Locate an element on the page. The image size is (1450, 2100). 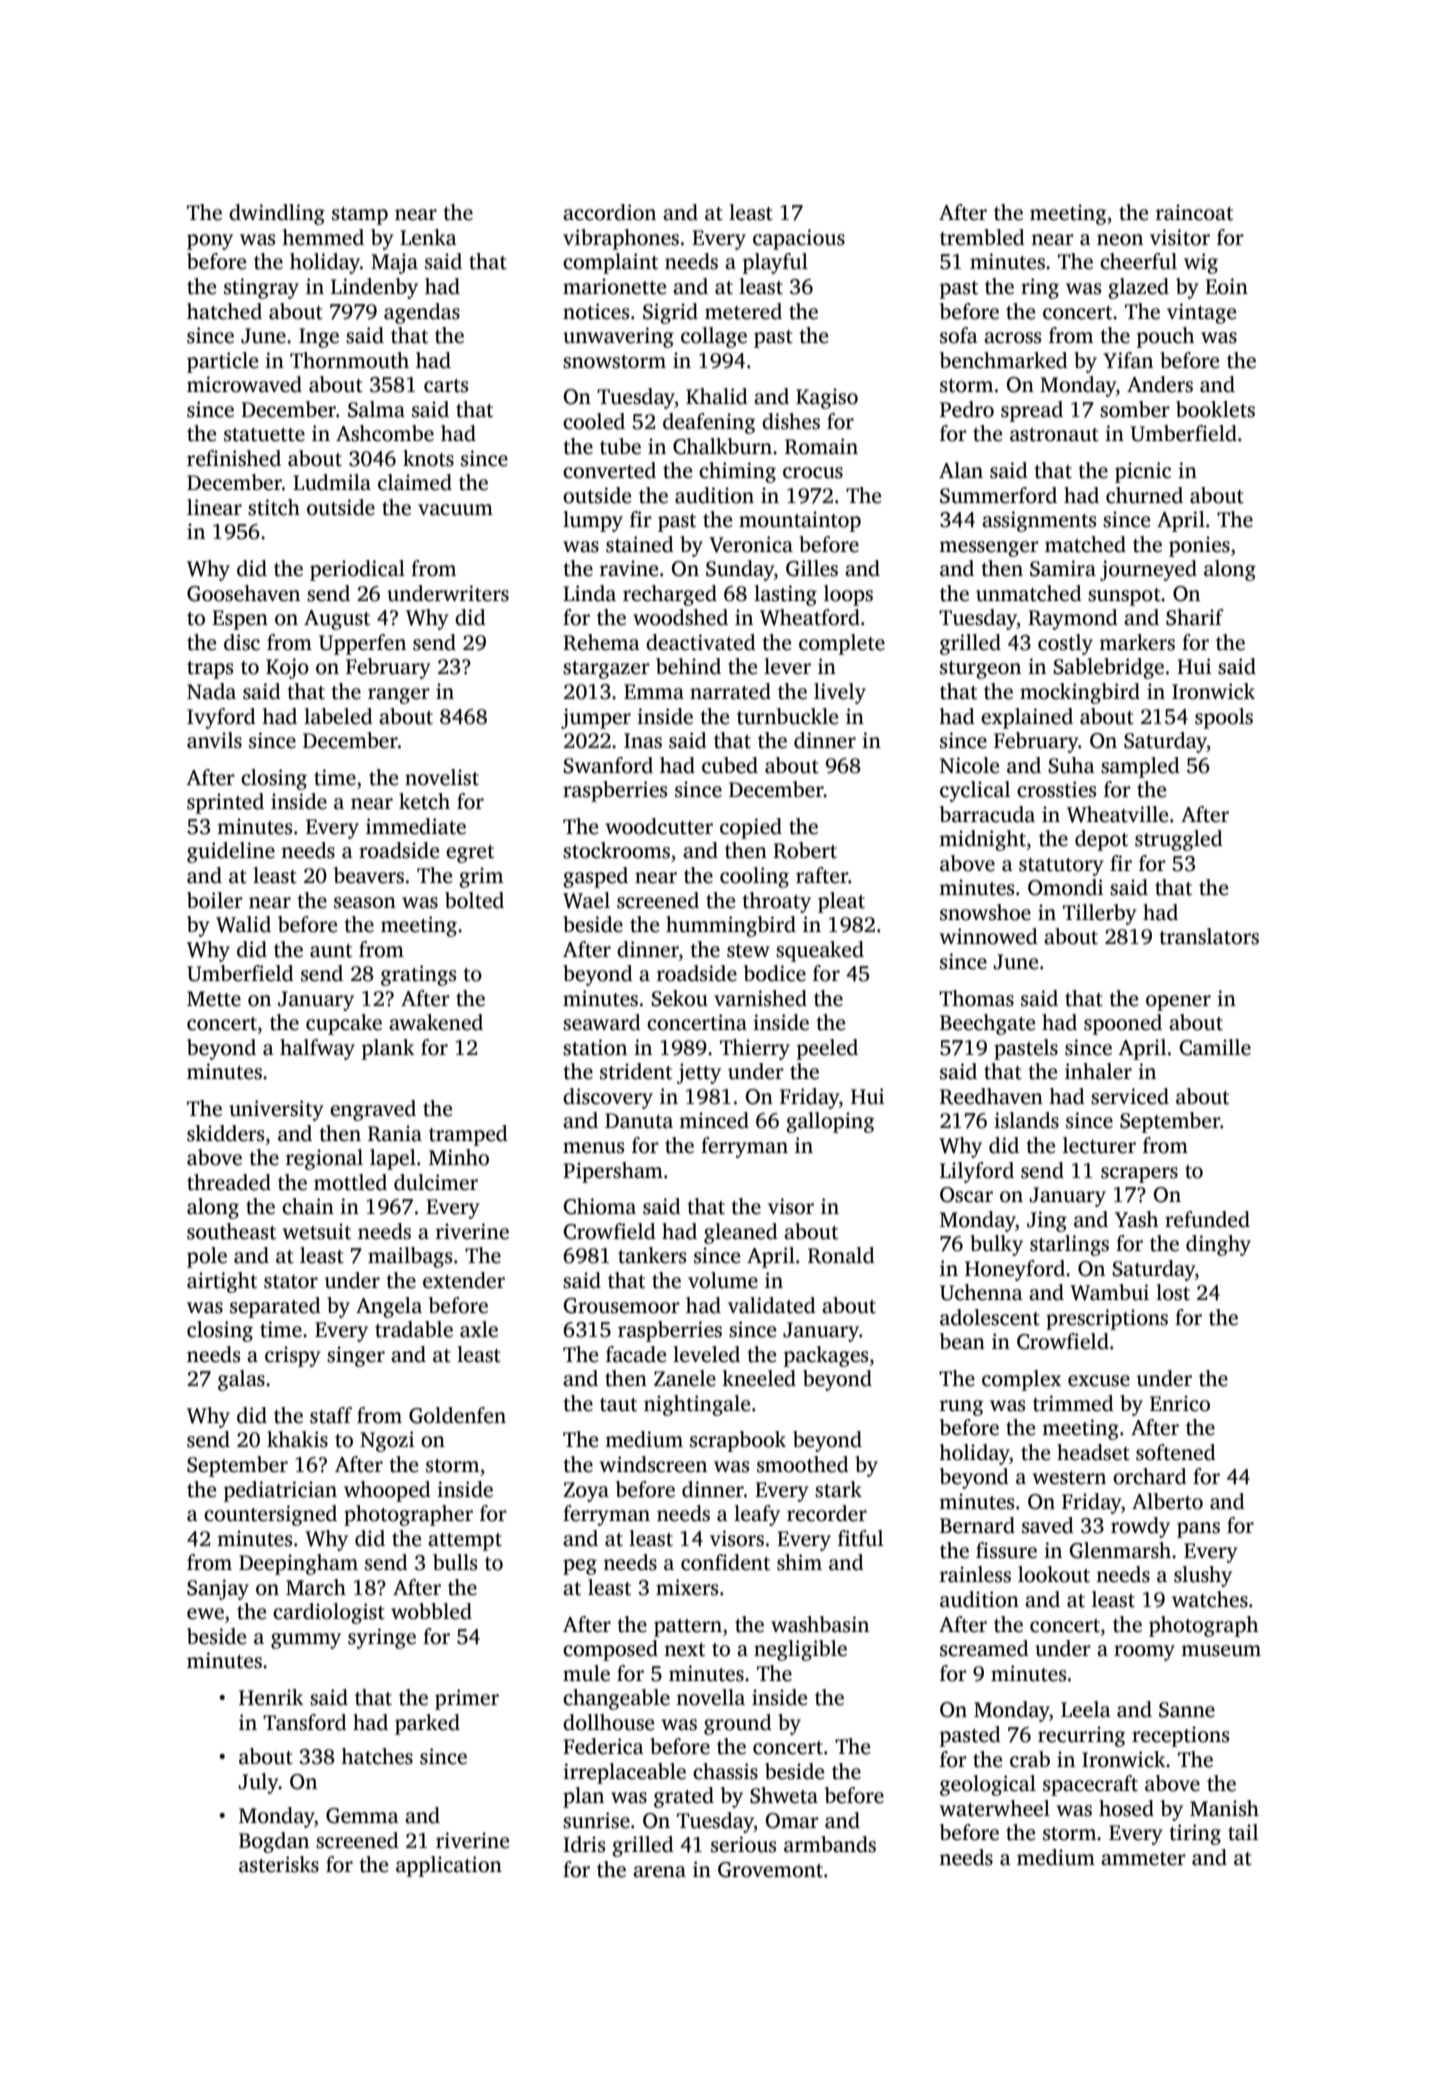
separated is located at coordinates (275, 1307).
